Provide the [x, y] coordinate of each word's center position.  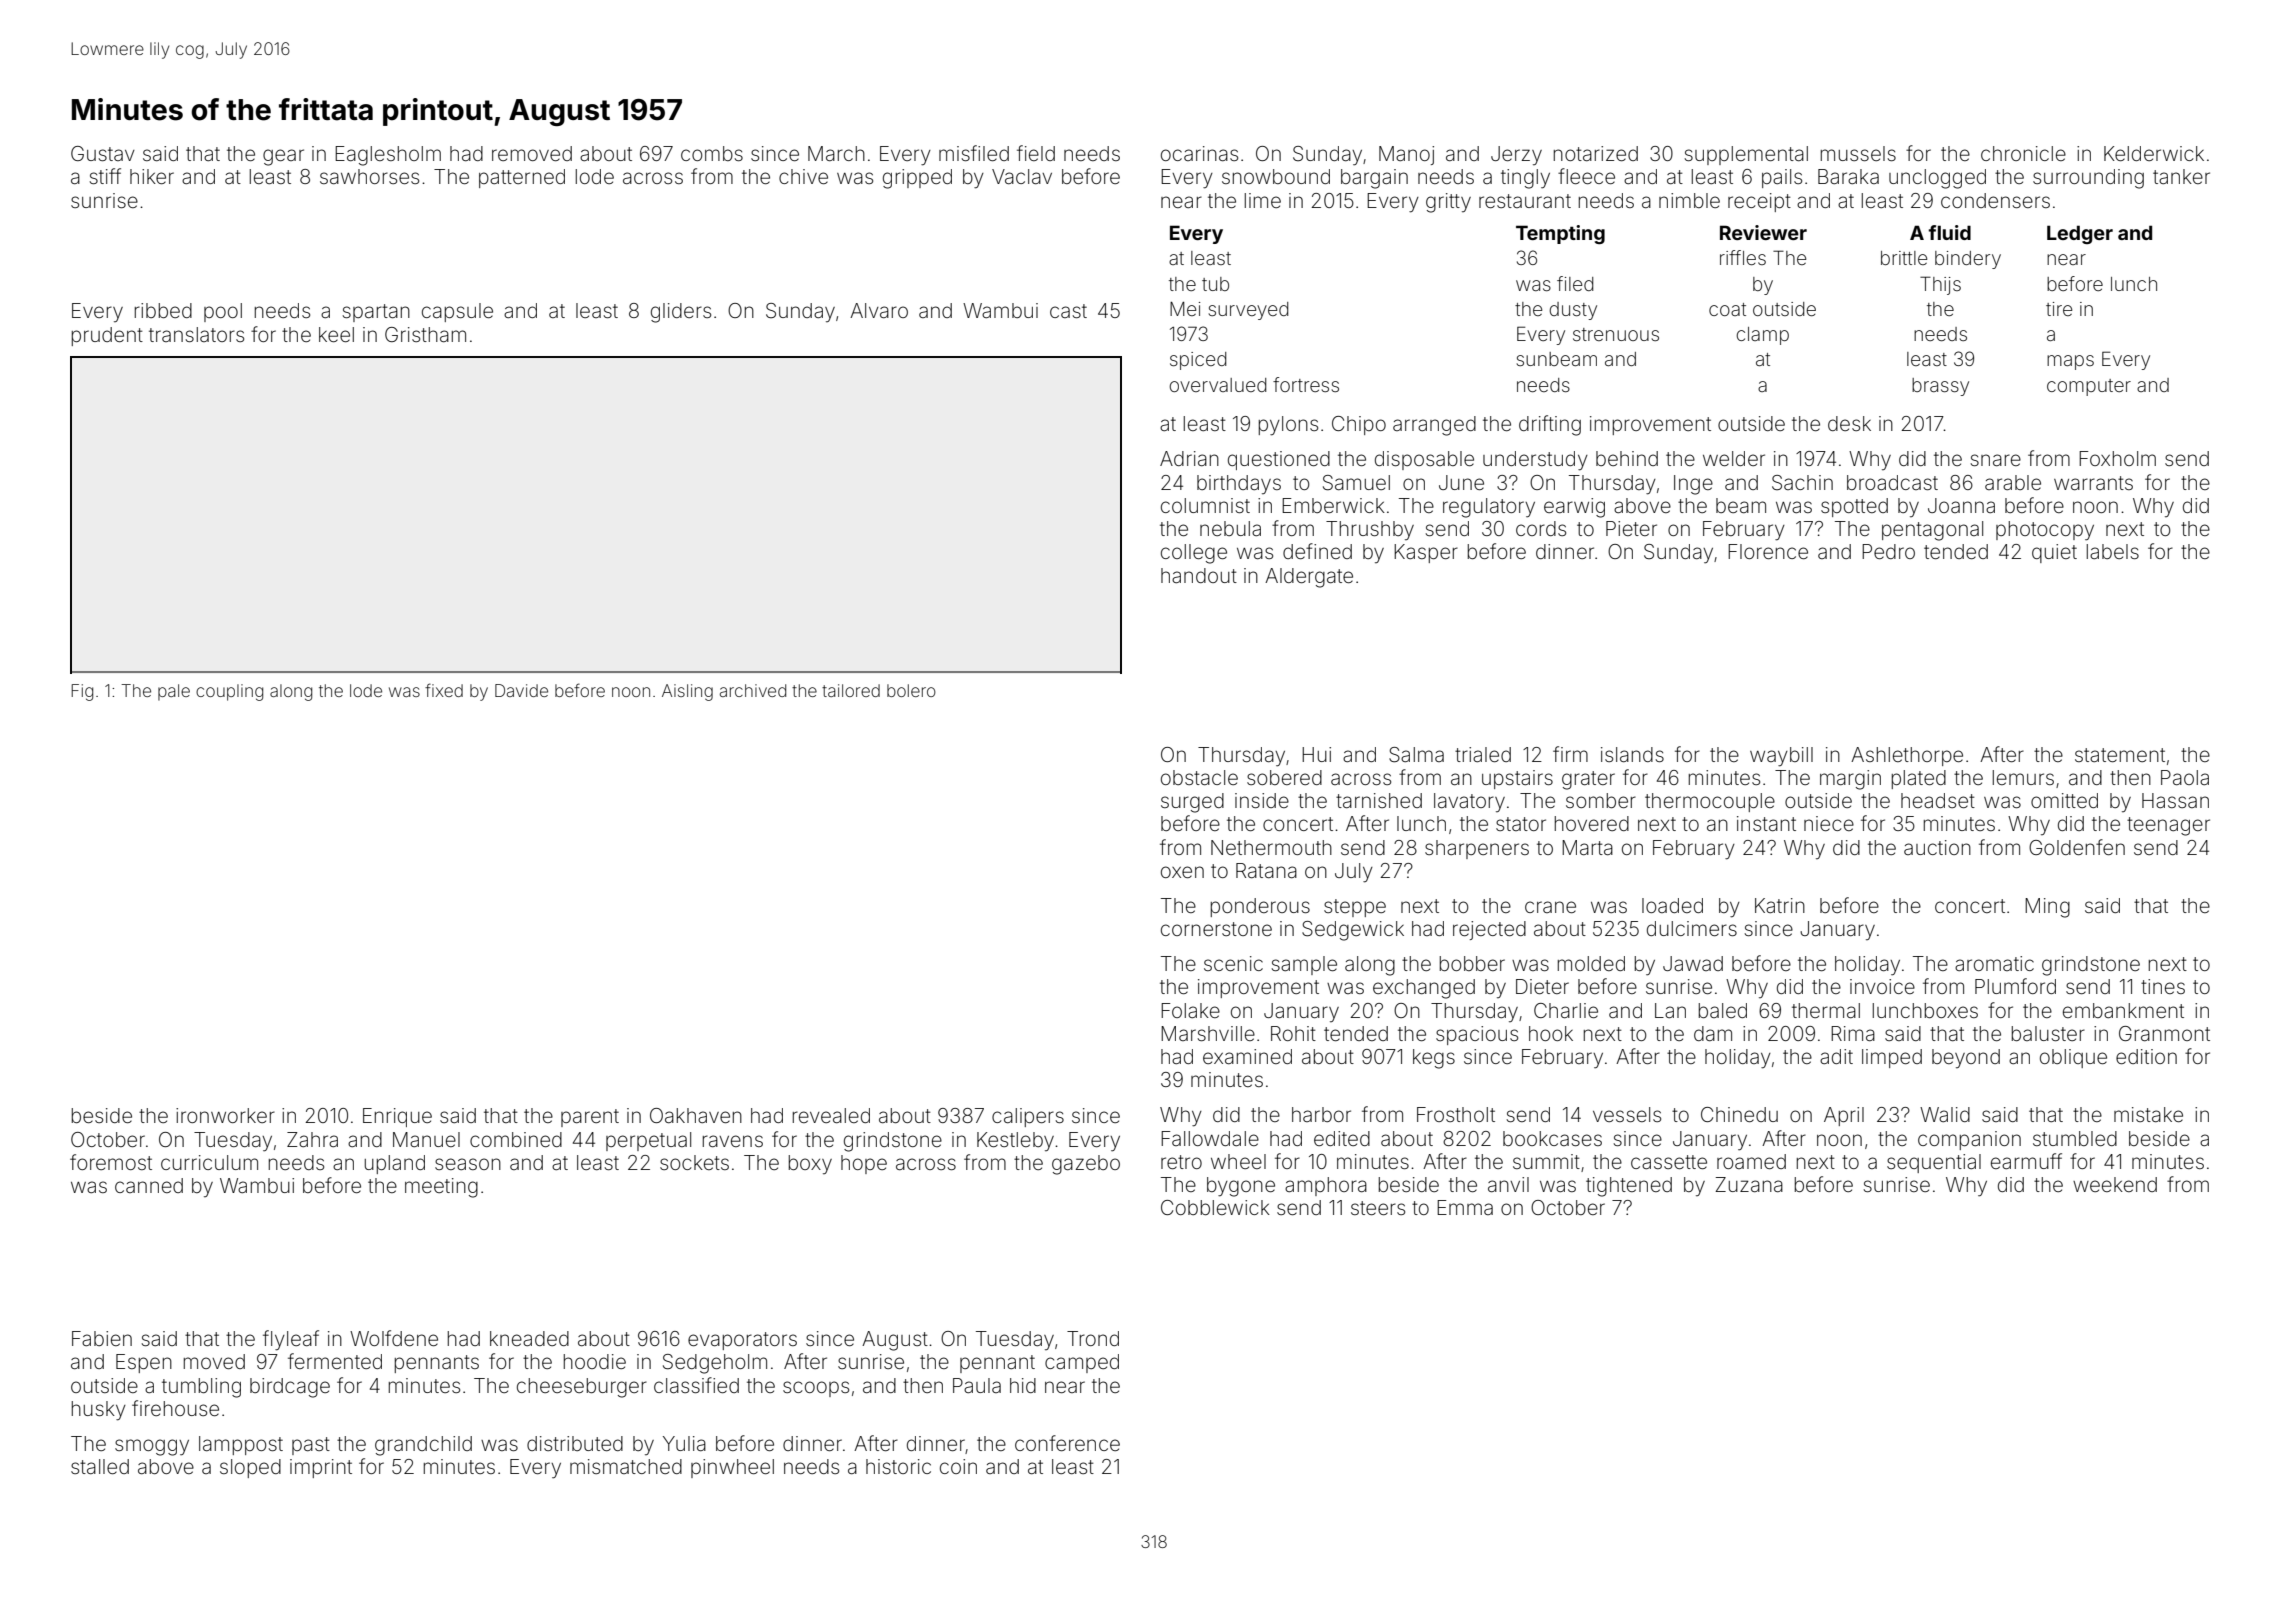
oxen [1182, 872]
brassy [1940, 387]
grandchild [423, 1446]
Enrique [397, 1117]
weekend [2115, 1184]
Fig [82, 692]
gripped [917, 179]
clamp [1762, 336]
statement [2120, 755]
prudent [107, 336]
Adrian [1189, 458]
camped [1082, 1363]
